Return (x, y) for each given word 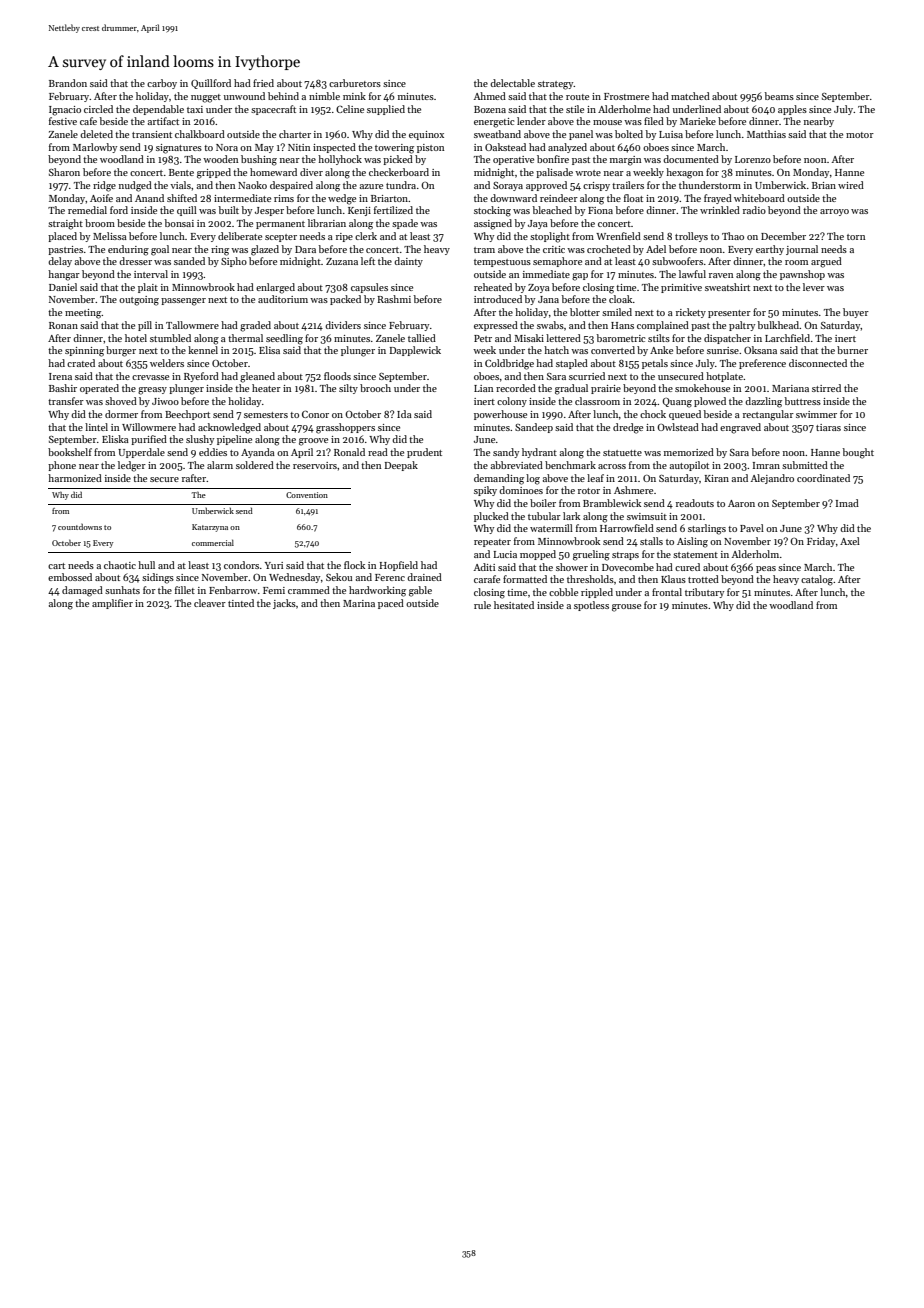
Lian (483, 388)
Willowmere (149, 427)
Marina (359, 603)
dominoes (521, 490)
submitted (805, 465)
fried (263, 83)
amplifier (112, 604)
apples (792, 110)
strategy (556, 85)
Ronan (63, 325)
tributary (704, 593)
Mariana (790, 388)
